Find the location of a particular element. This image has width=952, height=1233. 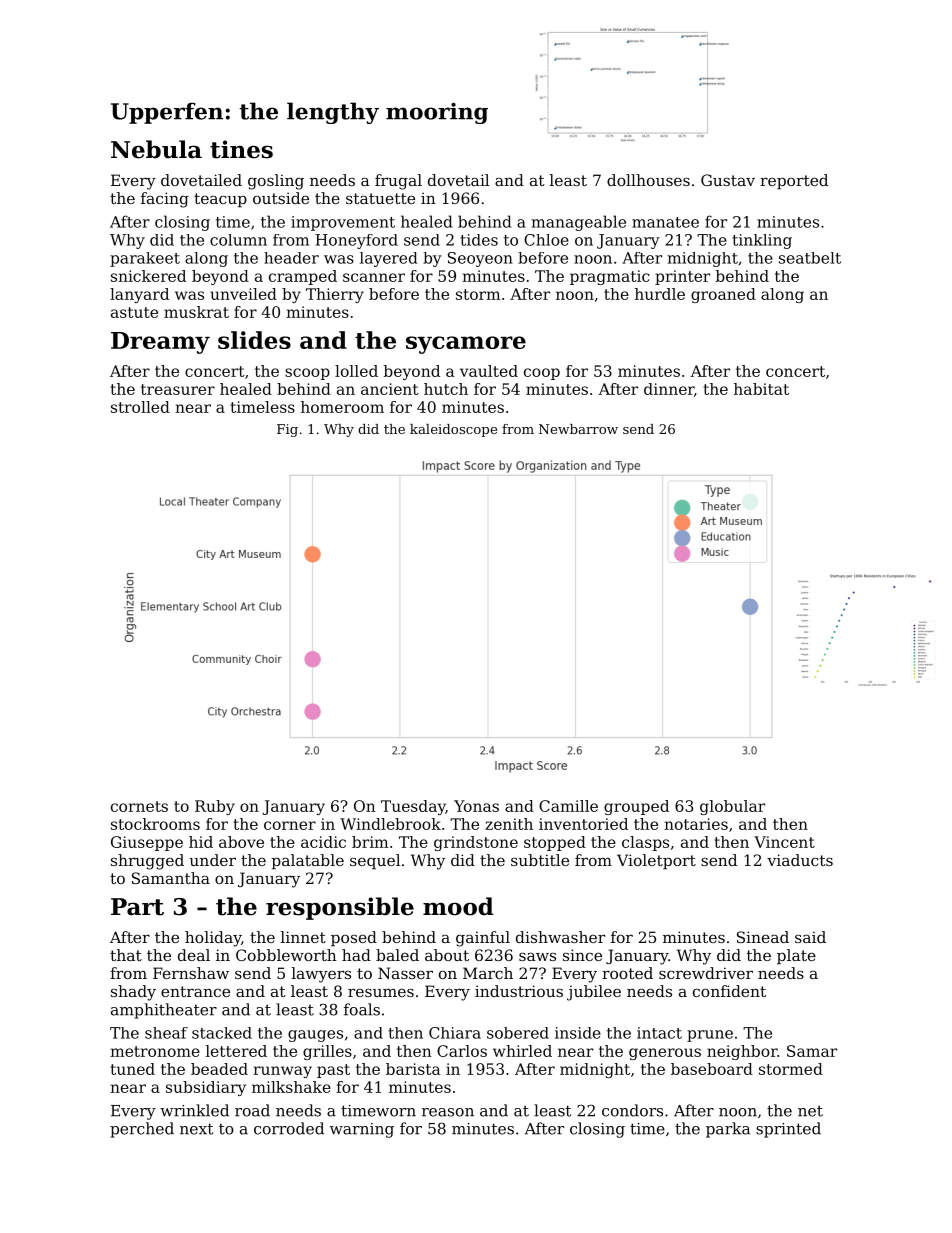

neighbor is located at coordinates (742, 1052).
